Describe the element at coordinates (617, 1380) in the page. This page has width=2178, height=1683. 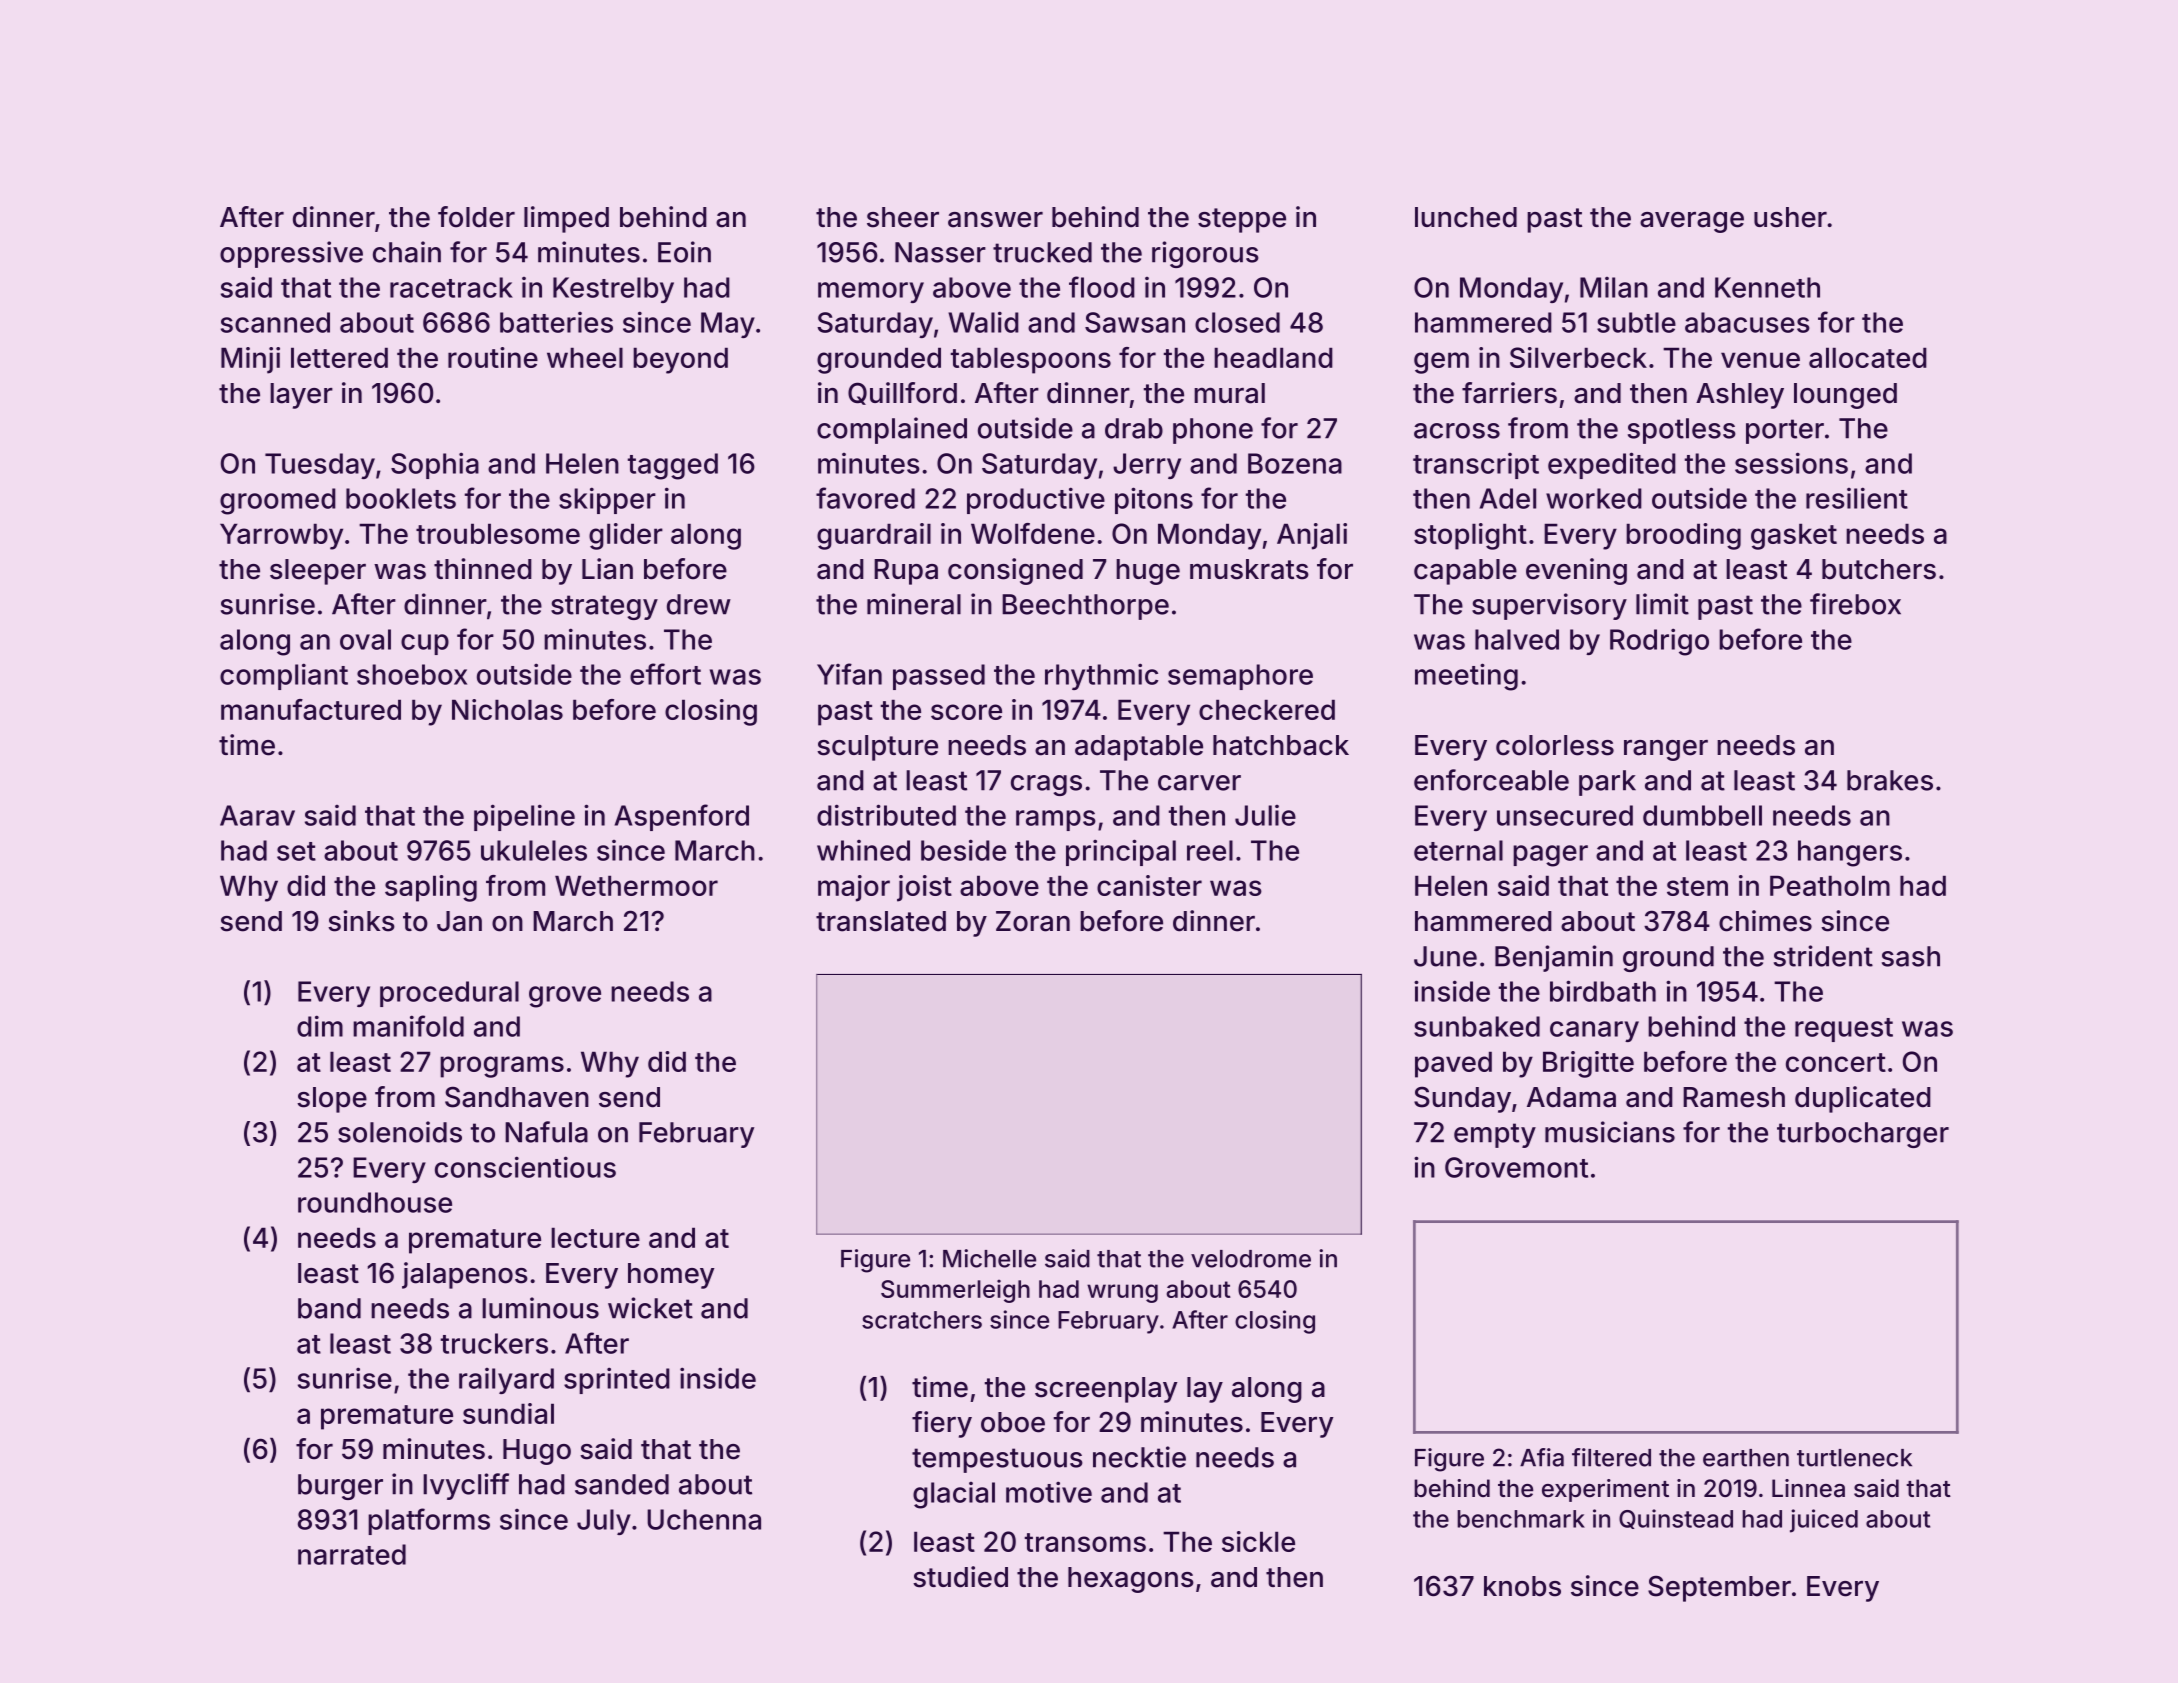
I see `sprinted` at that location.
